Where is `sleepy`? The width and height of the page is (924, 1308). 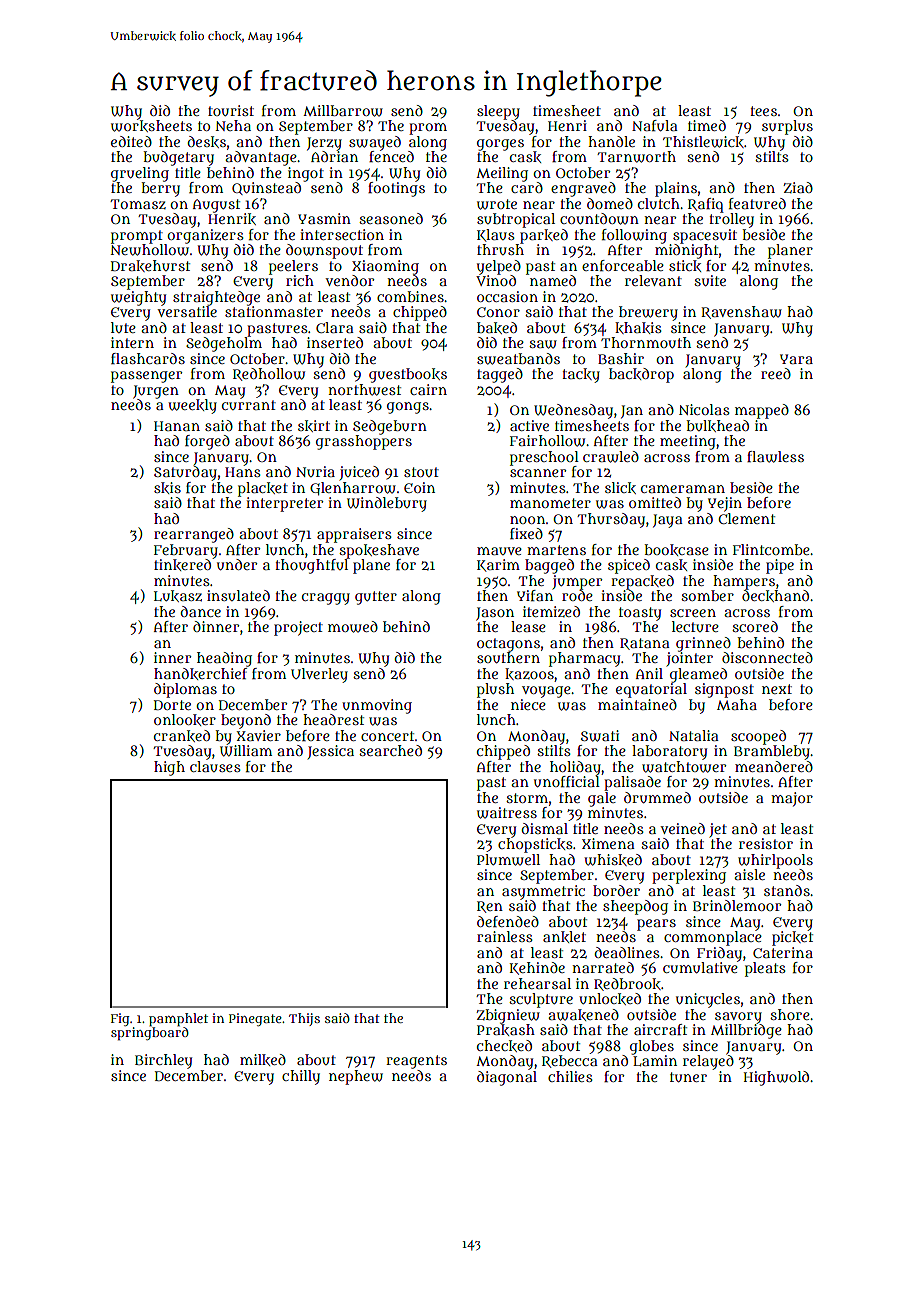
sleepy is located at coordinates (498, 112).
